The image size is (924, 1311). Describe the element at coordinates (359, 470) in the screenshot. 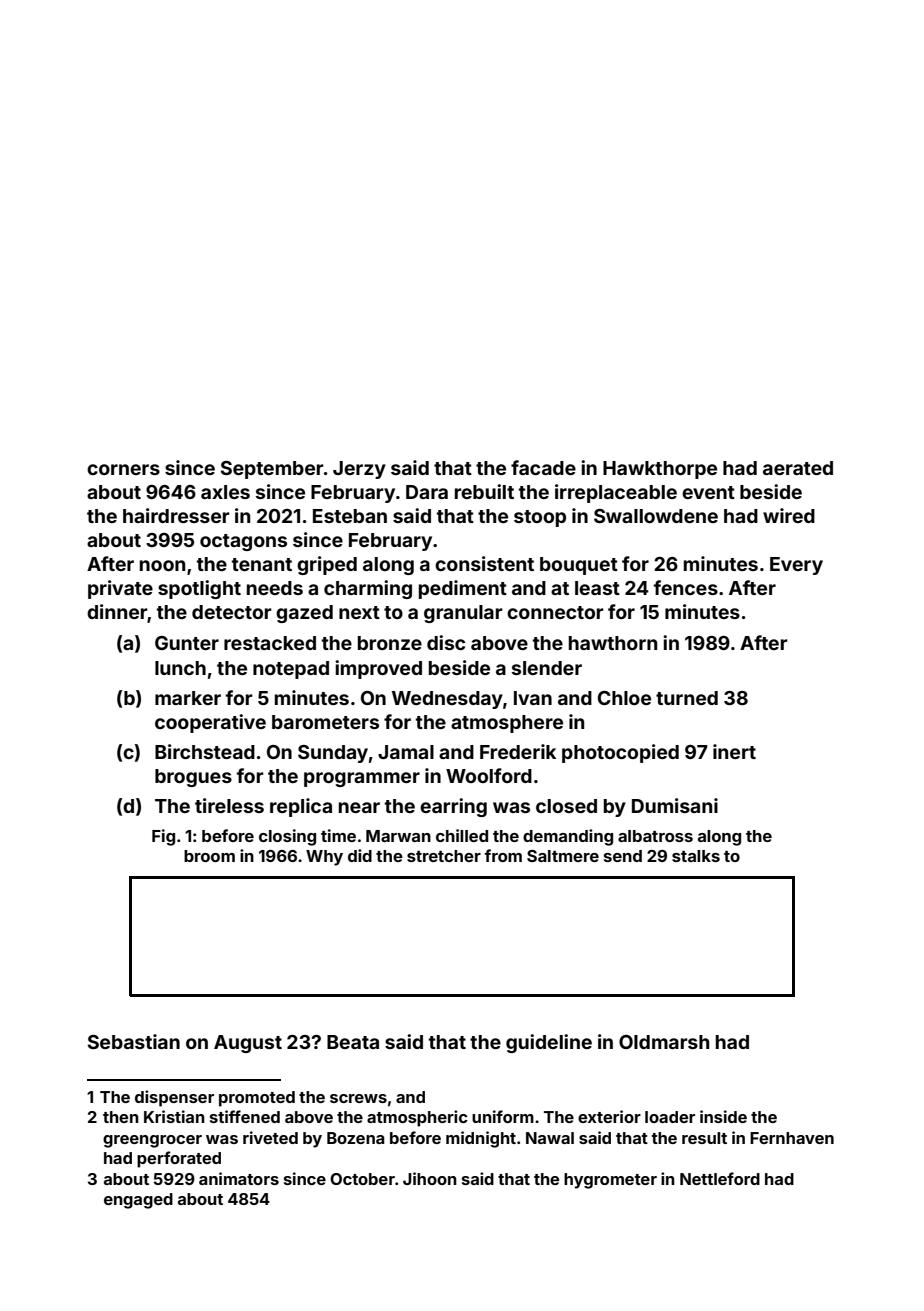

I see `Jerzy` at that location.
